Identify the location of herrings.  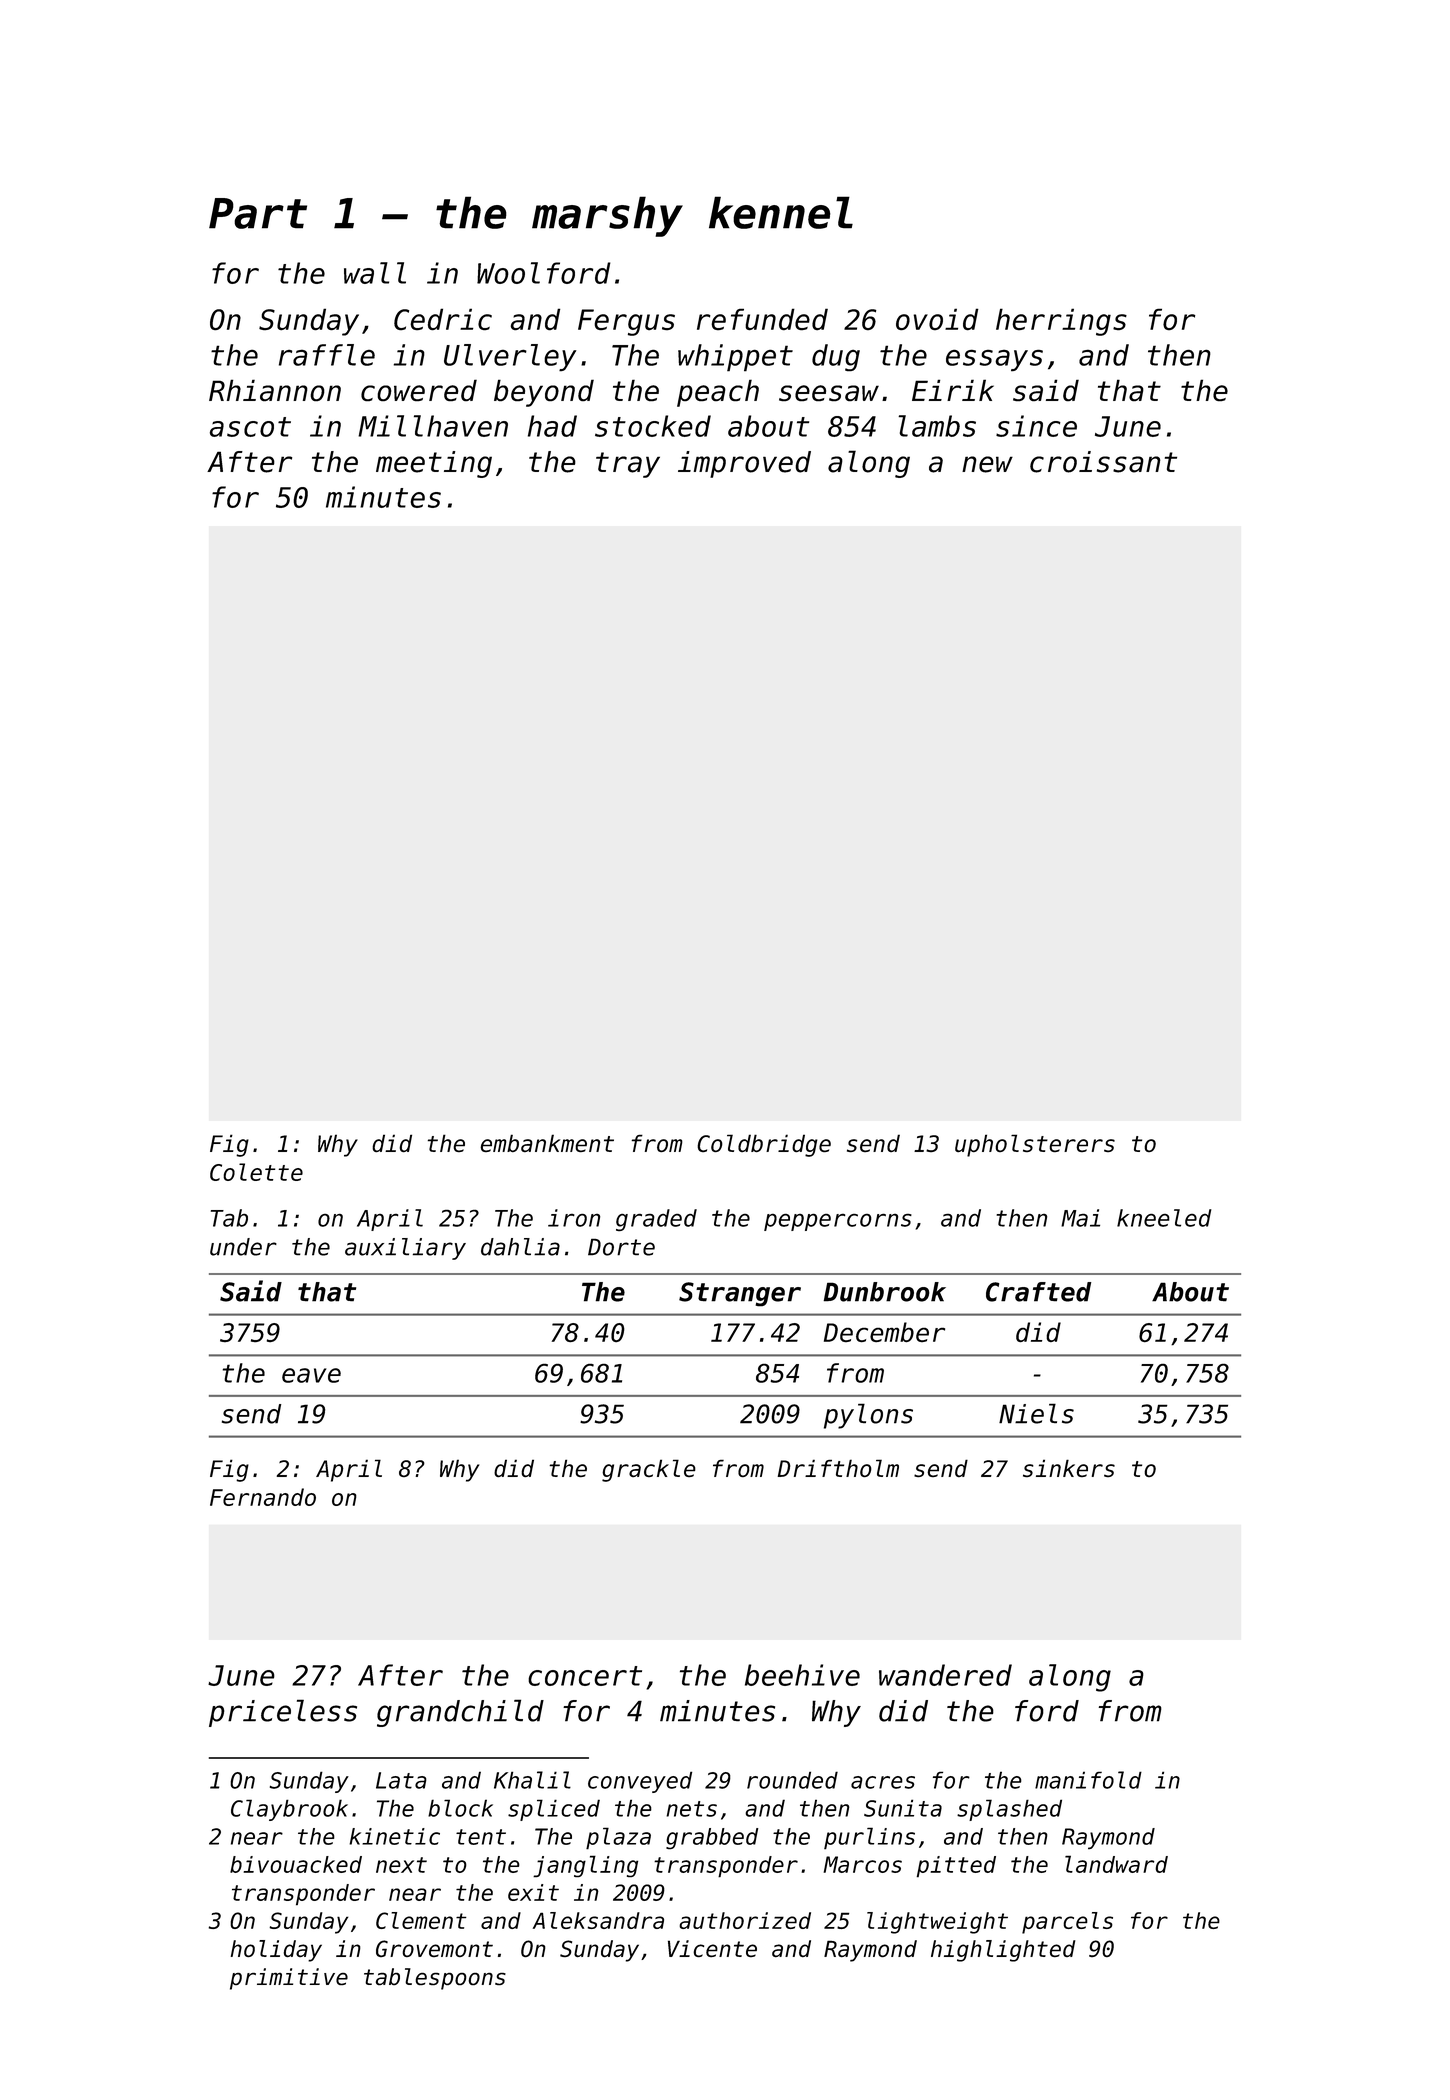
(1061, 322).
